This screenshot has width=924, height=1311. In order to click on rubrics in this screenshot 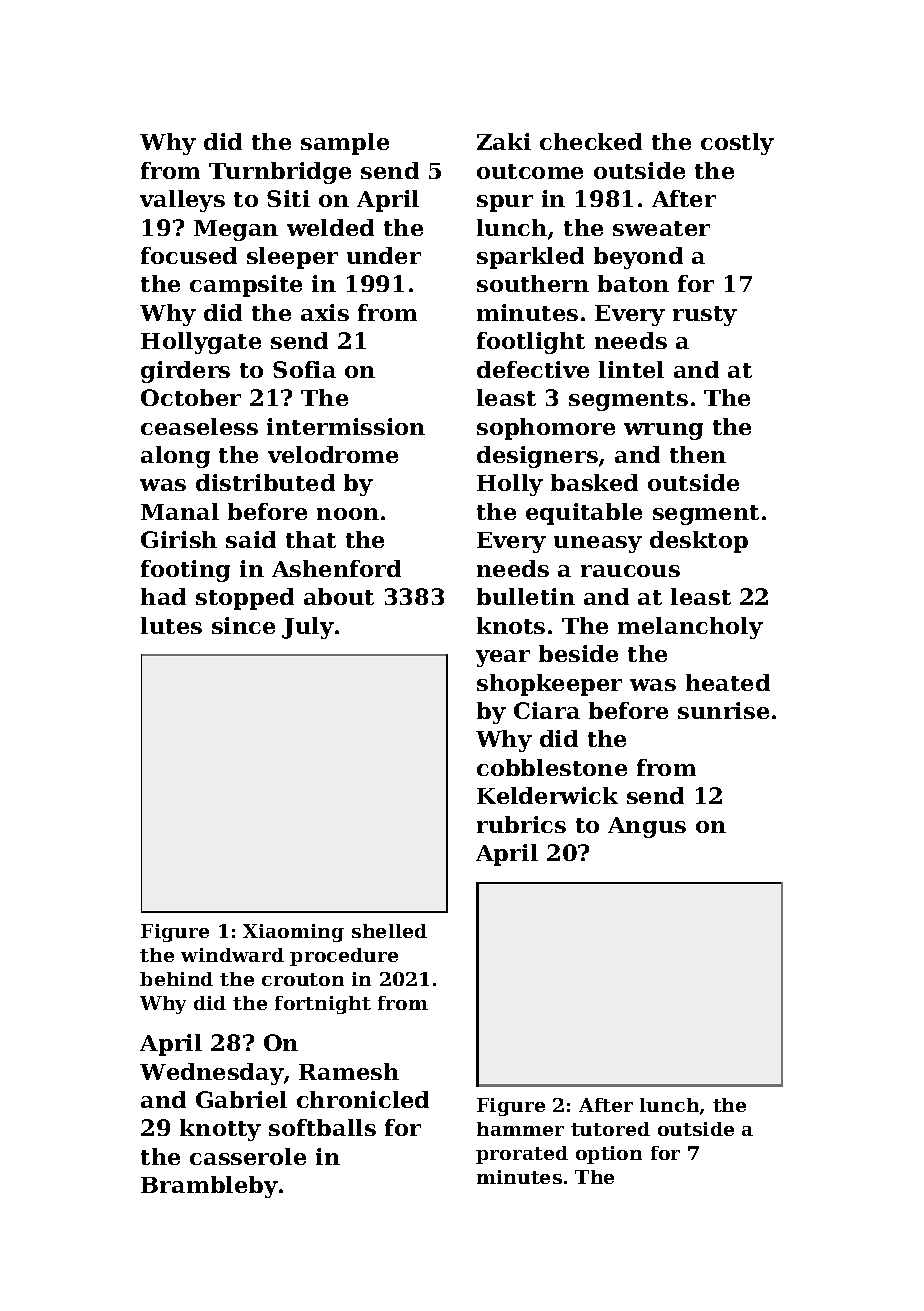, I will do `click(521, 824)`.
